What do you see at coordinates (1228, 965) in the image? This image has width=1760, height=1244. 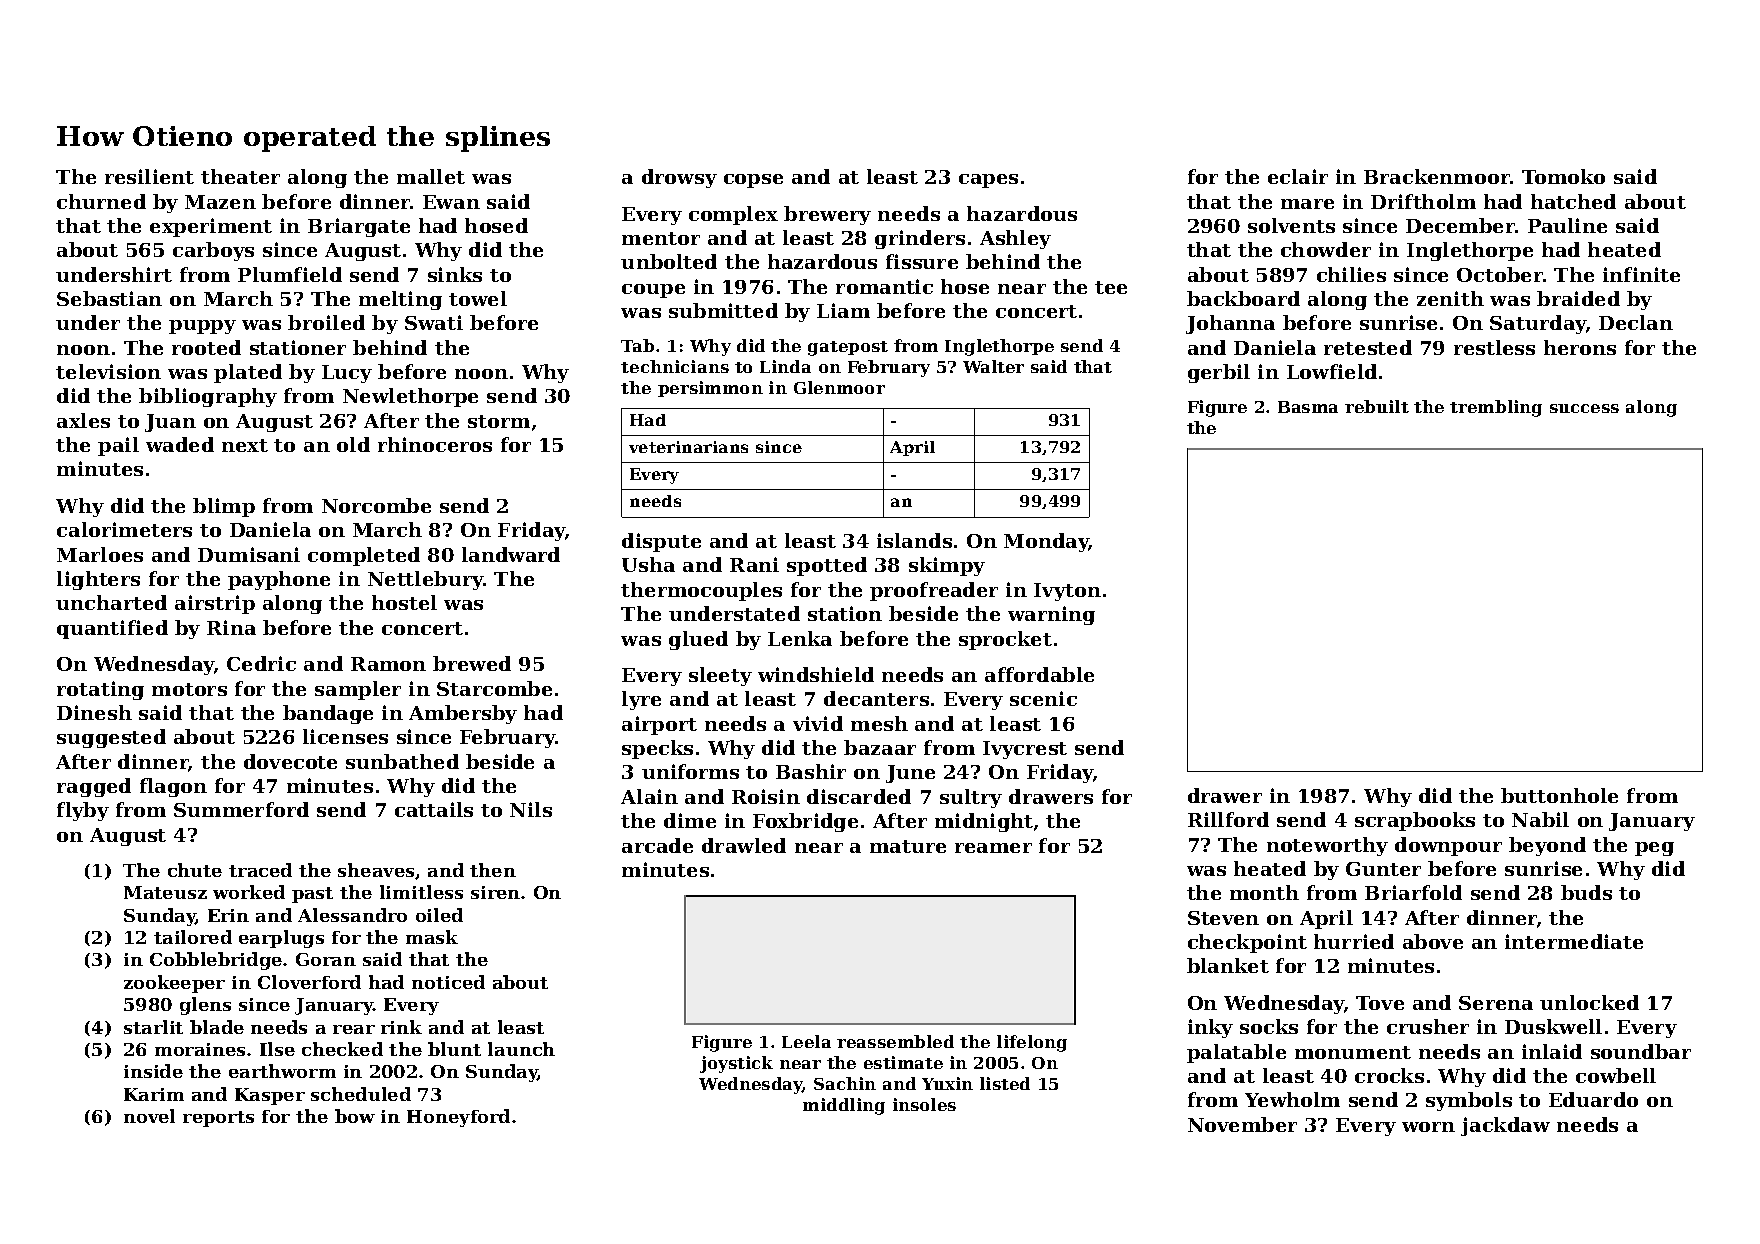 I see `blanket` at bounding box center [1228, 965].
